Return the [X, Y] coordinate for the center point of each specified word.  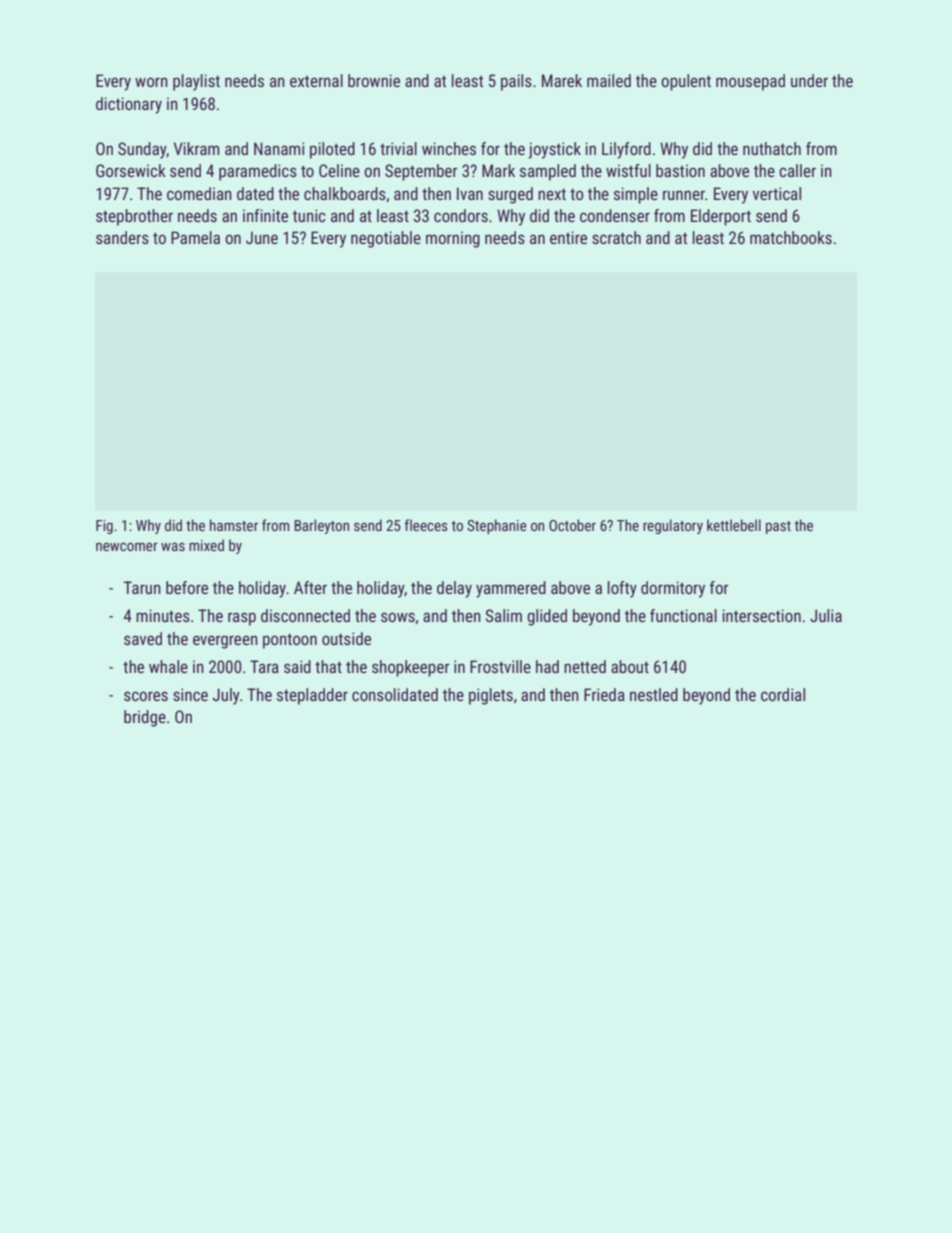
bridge [145, 718]
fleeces [426, 525]
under [809, 80]
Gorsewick [131, 170]
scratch [616, 237]
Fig [104, 527]
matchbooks [791, 237]
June [262, 237]
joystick [555, 150]
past [778, 527]
